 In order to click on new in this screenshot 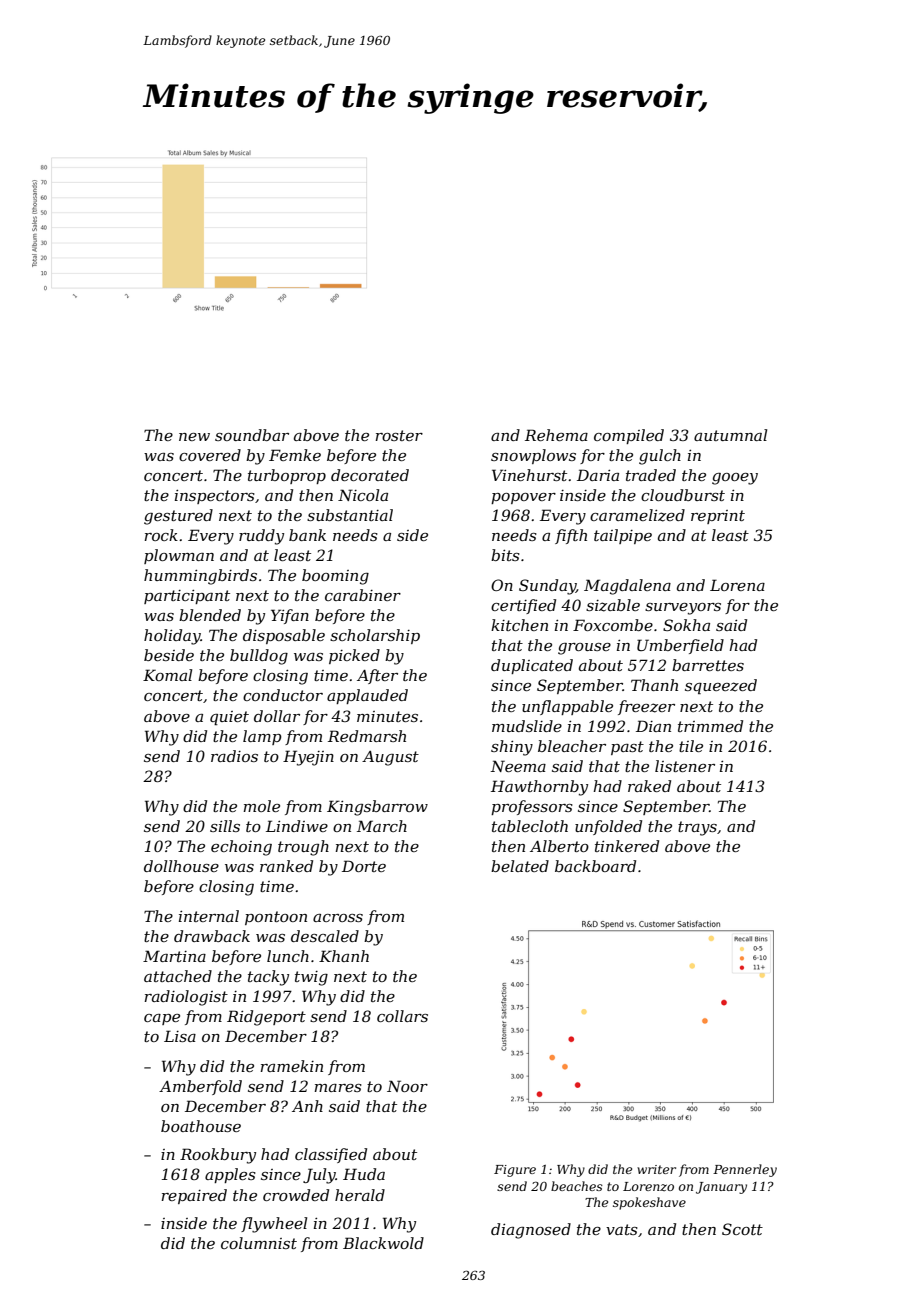, I will do `click(194, 437)`.
